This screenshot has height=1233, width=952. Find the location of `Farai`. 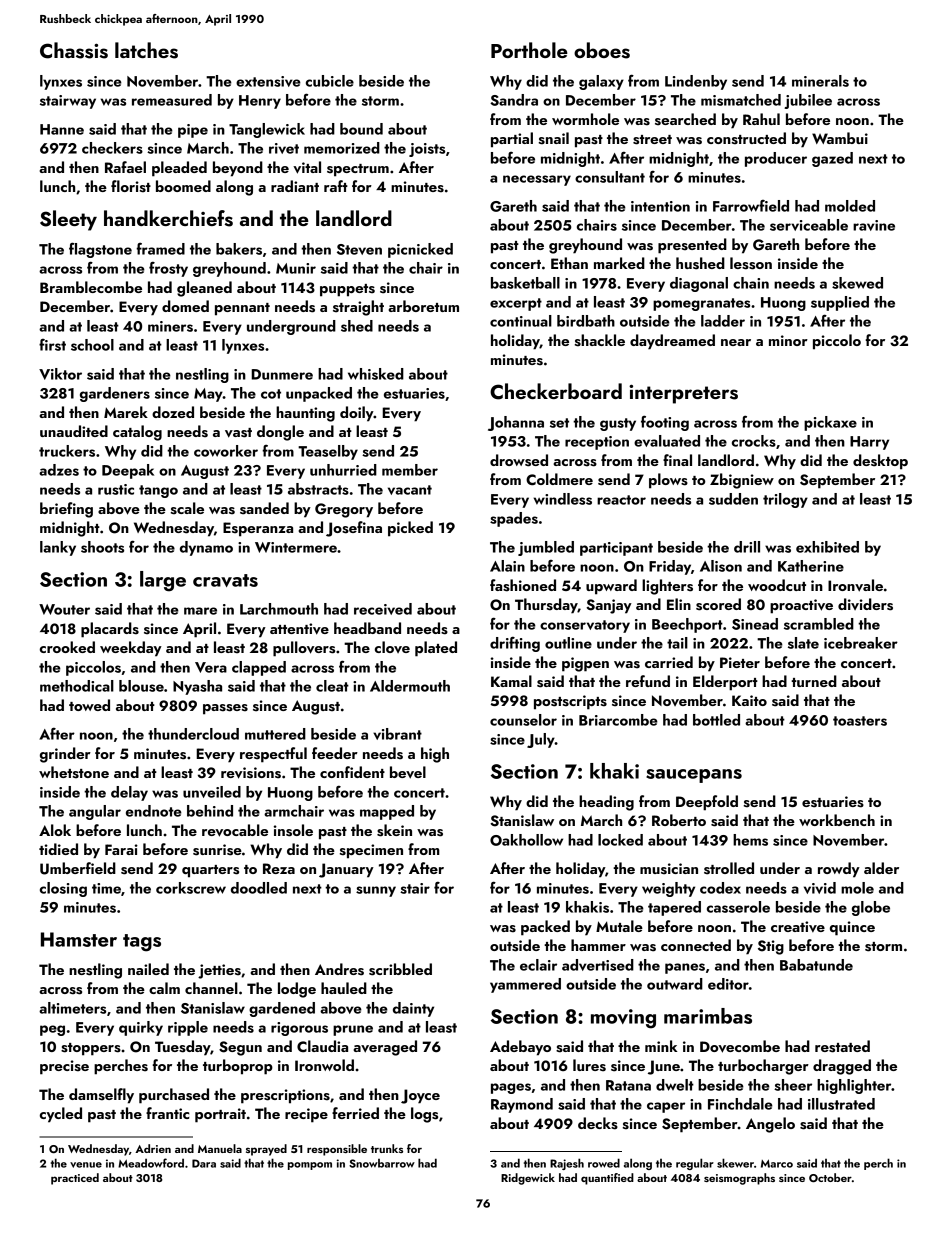

Farai is located at coordinates (121, 849).
